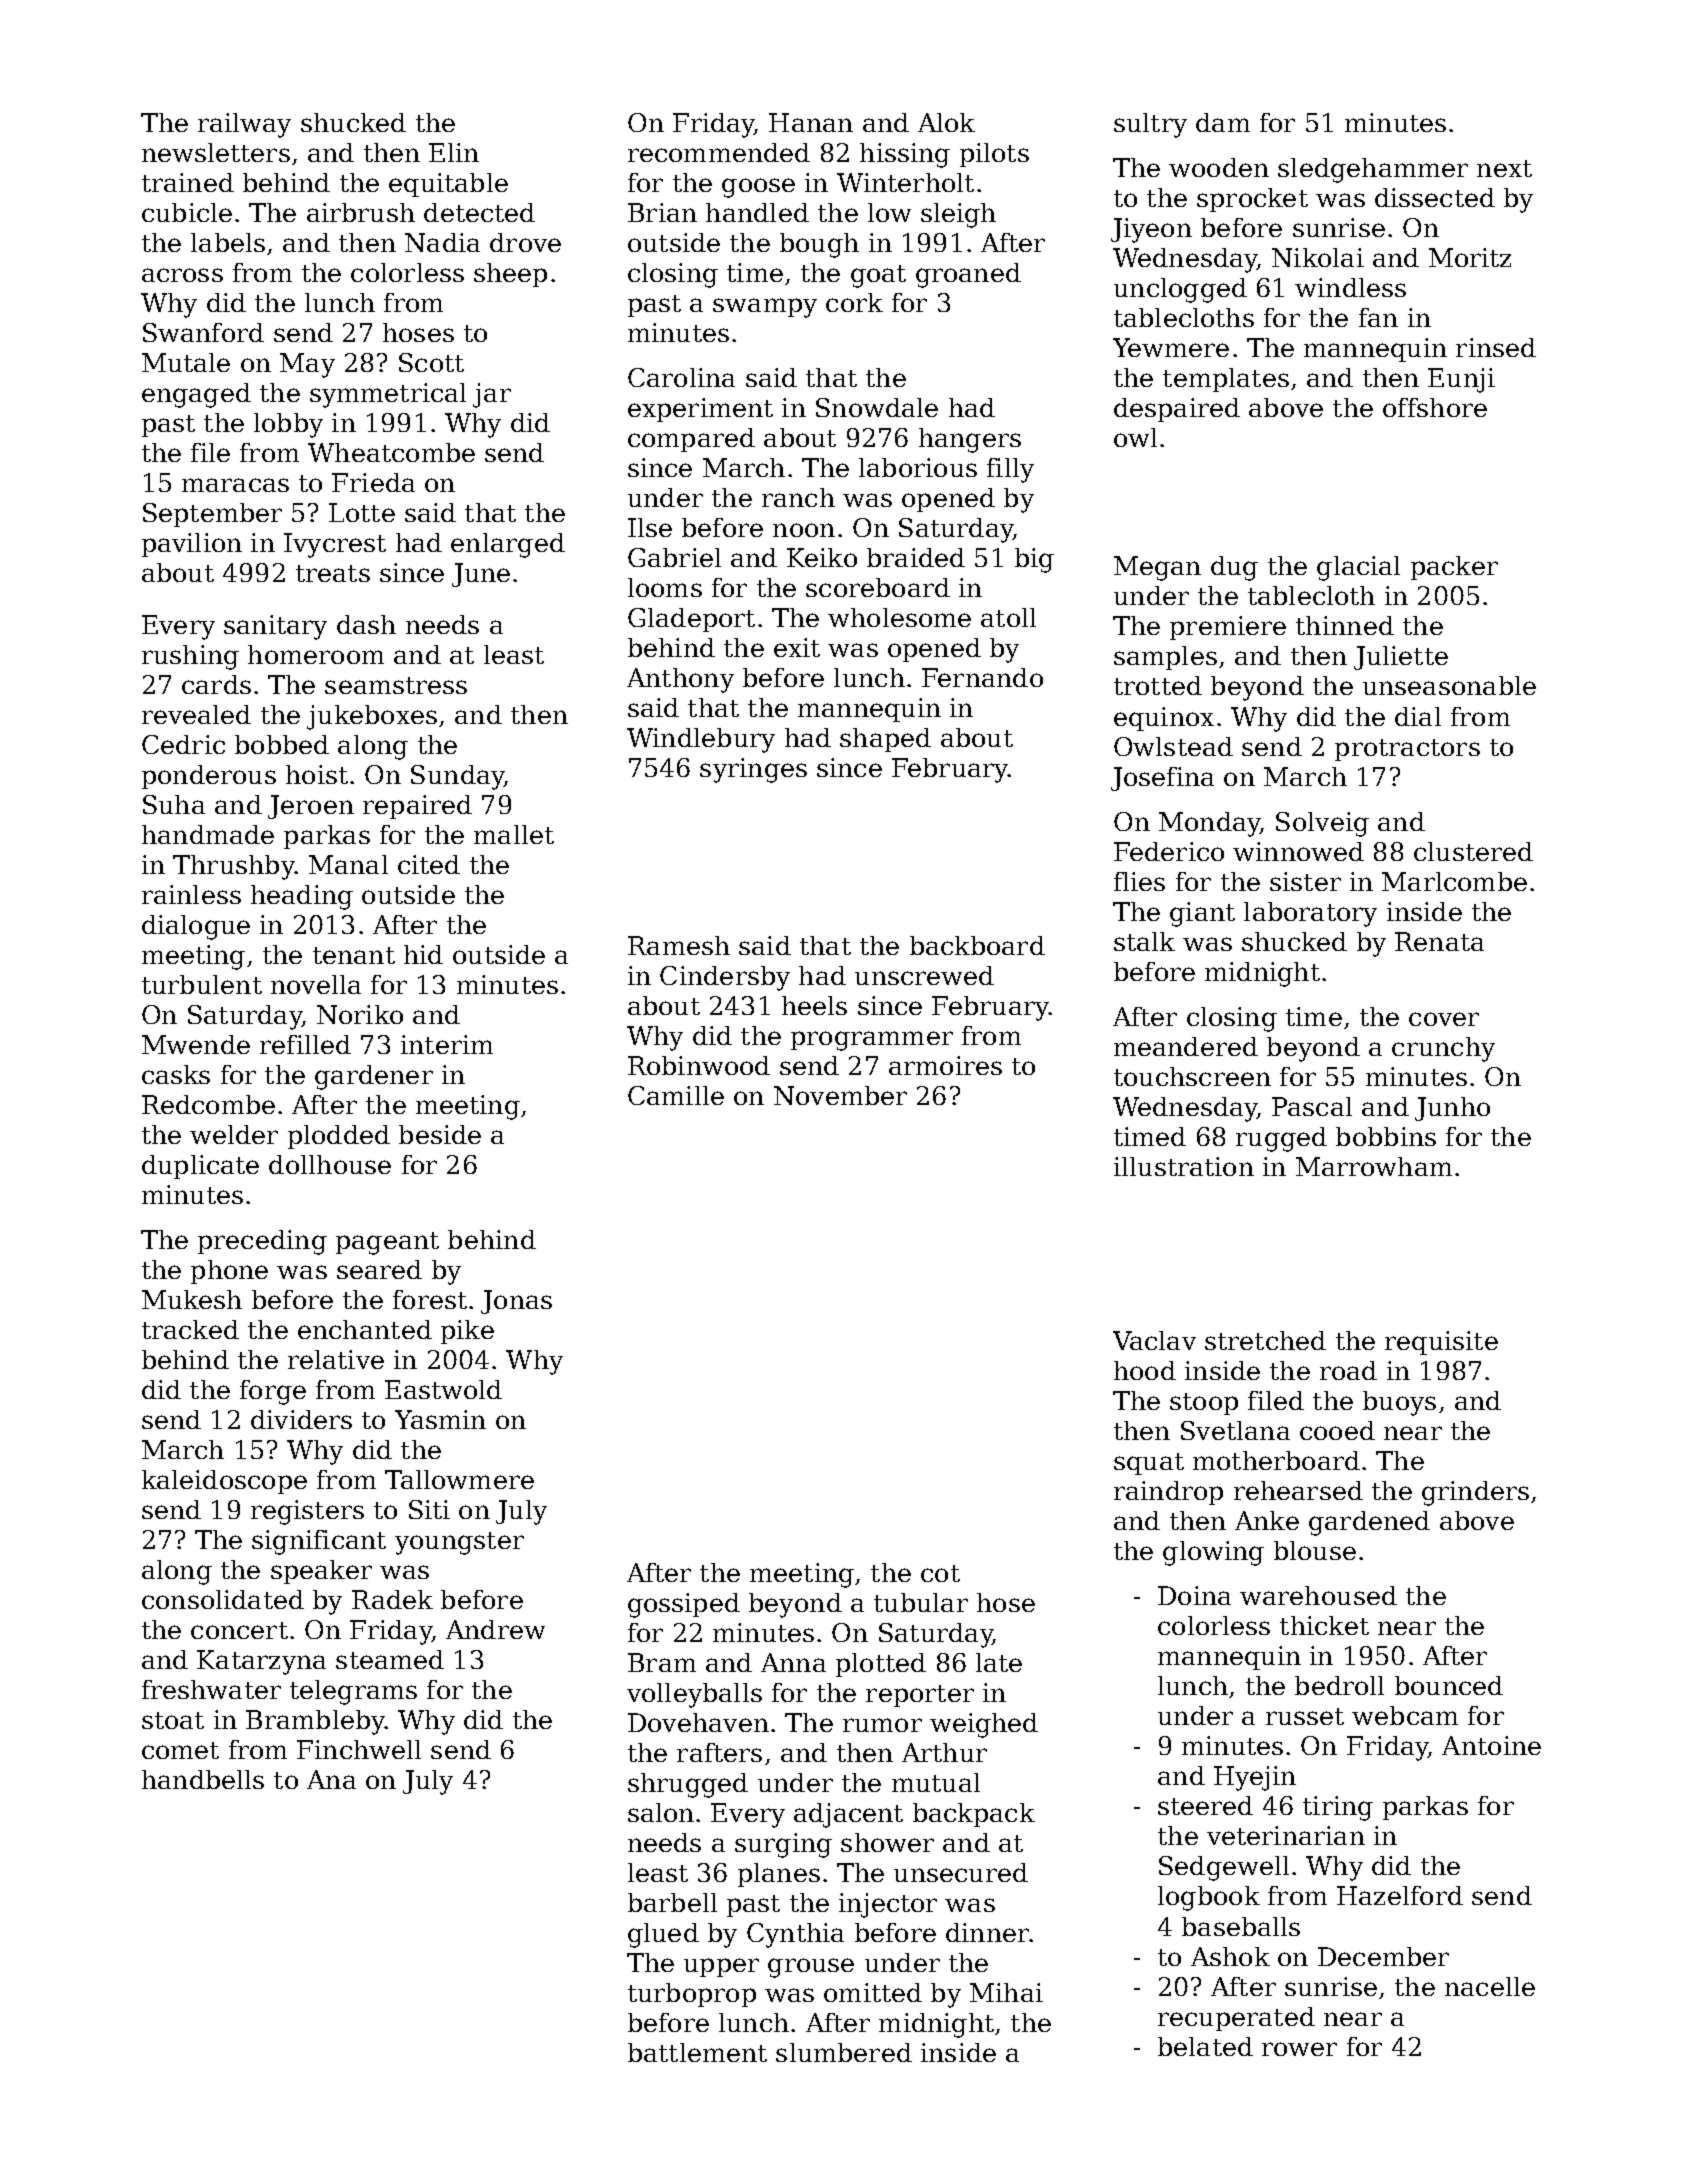 This page has width=1683, height=2178. What do you see at coordinates (899, 617) in the page?
I see `wholesome` at bounding box center [899, 617].
